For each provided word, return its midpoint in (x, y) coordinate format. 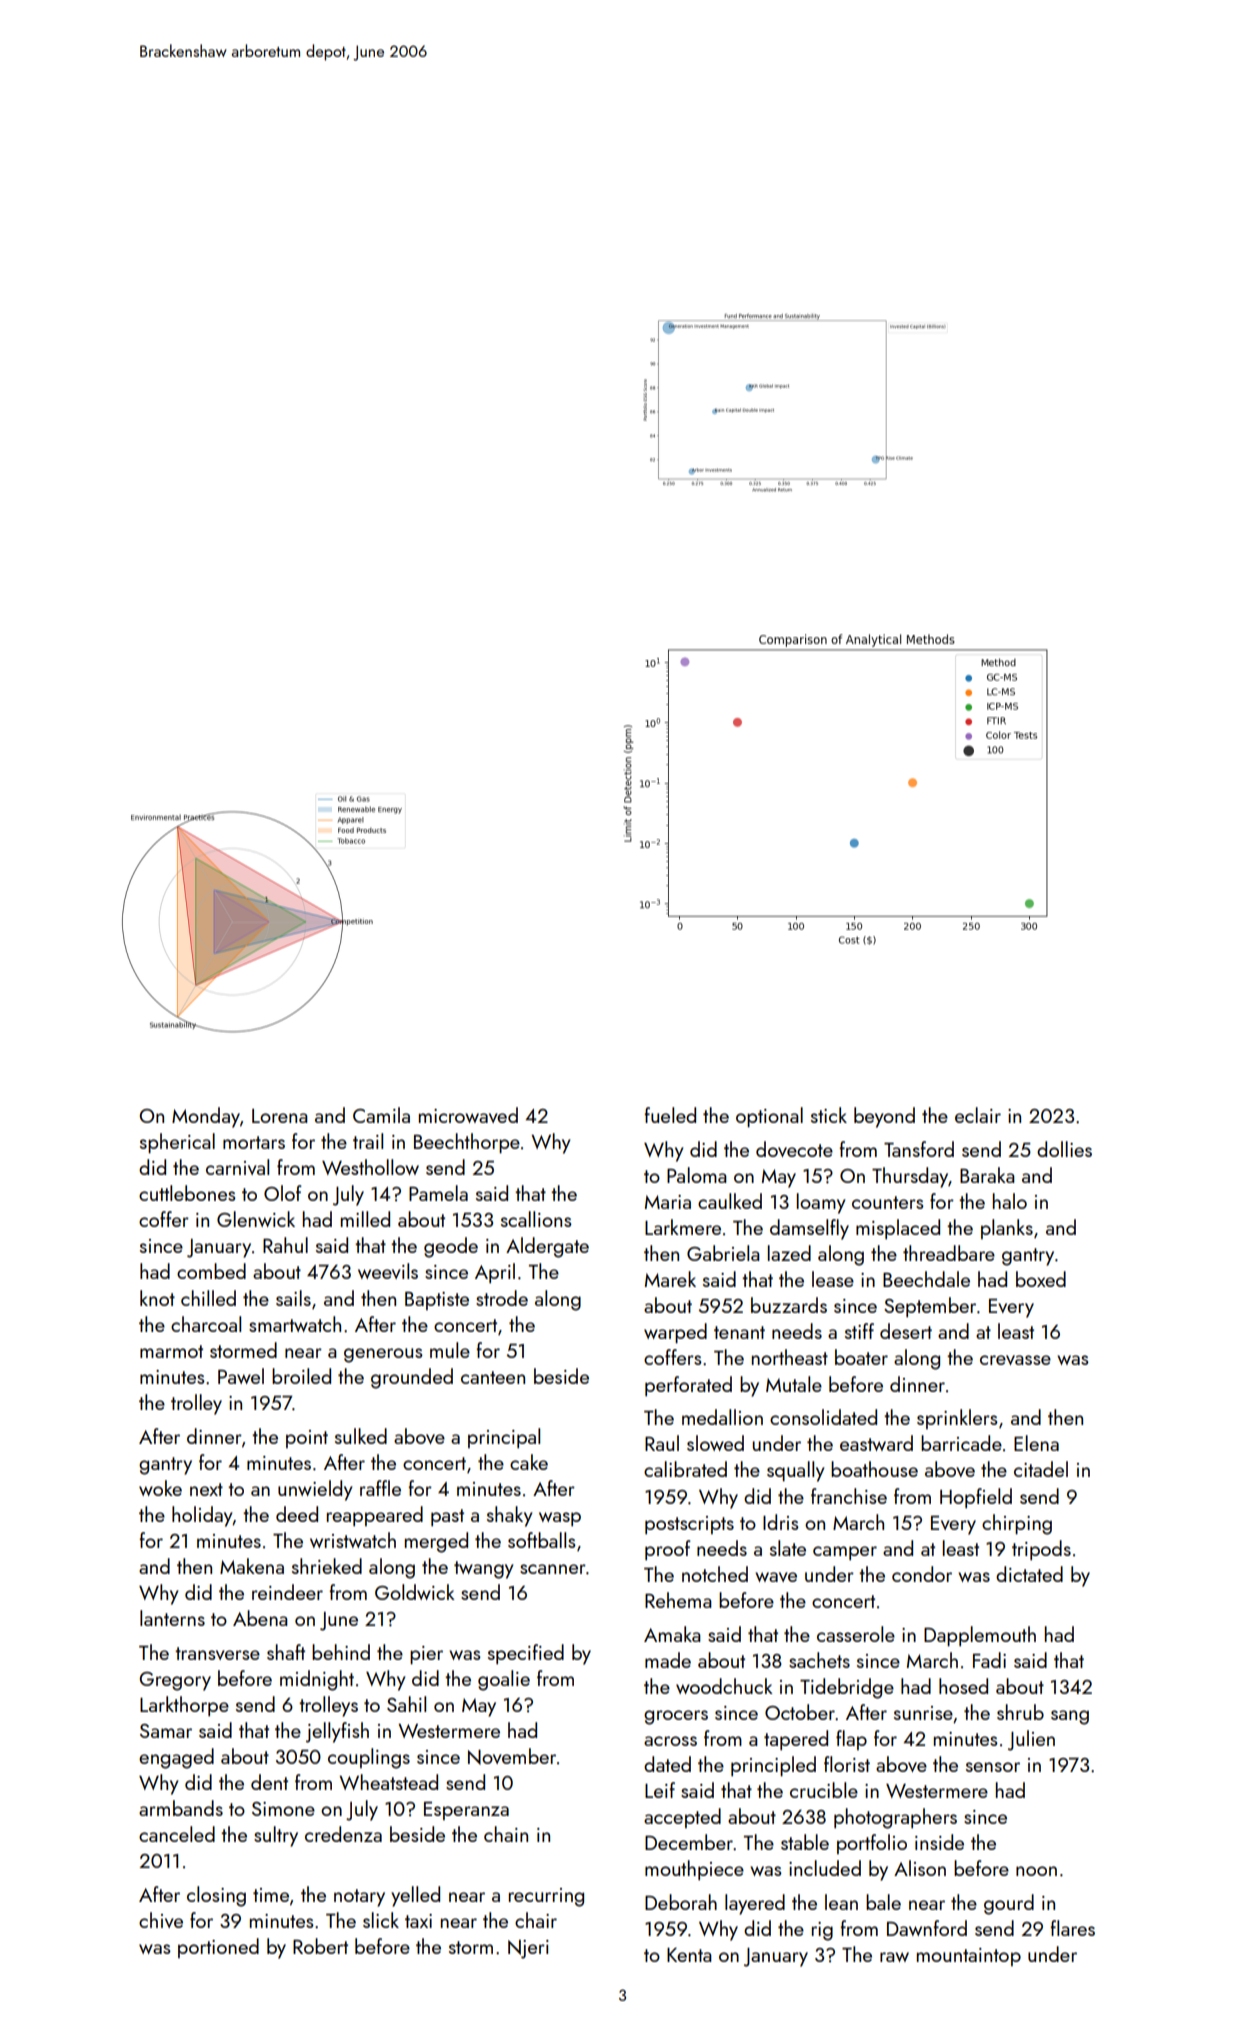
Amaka (672, 1634)
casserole (856, 1634)
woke (160, 1488)
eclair (978, 1115)
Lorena (280, 1116)
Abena (260, 1618)
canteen (493, 1377)
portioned (218, 1948)
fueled (670, 1115)
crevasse (1015, 1360)
